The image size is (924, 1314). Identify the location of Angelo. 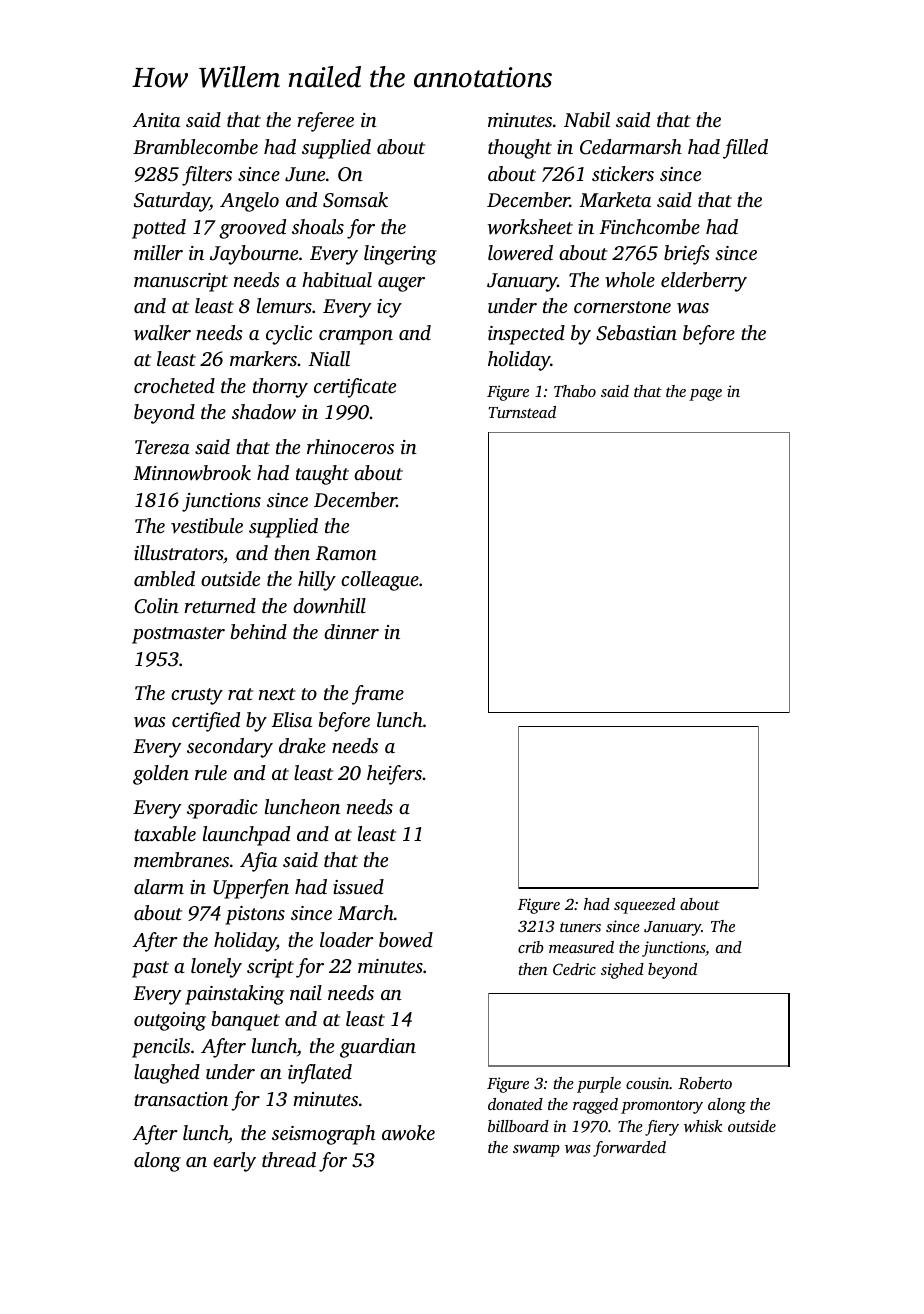
(249, 202).
